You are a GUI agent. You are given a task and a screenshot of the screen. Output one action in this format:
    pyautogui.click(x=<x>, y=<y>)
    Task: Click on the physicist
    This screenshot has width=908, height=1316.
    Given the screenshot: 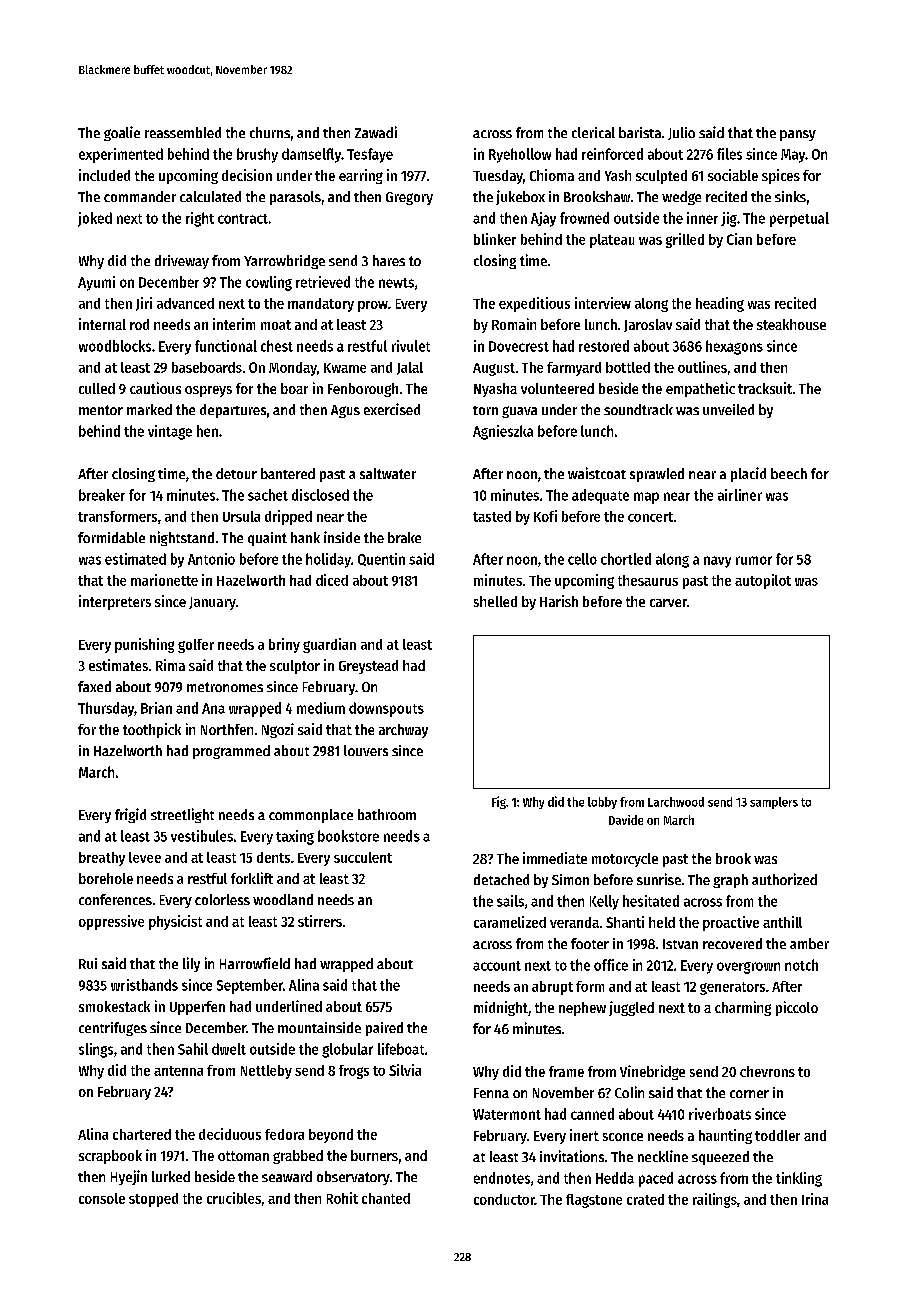 What is the action you would take?
    pyautogui.click(x=175, y=922)
